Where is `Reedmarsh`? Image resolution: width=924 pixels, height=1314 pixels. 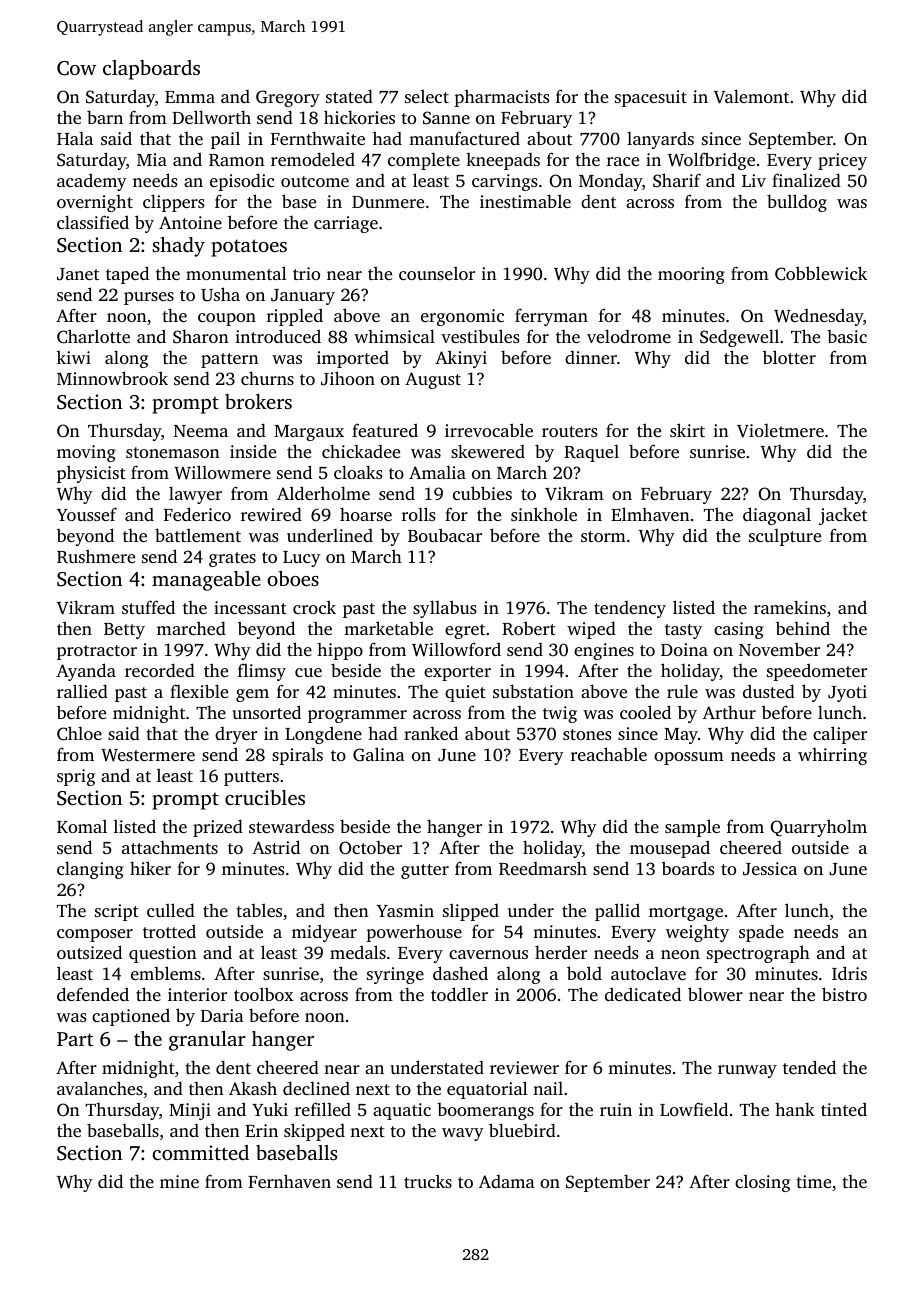
Reedmarsh is located at coordinates (543, 868).
